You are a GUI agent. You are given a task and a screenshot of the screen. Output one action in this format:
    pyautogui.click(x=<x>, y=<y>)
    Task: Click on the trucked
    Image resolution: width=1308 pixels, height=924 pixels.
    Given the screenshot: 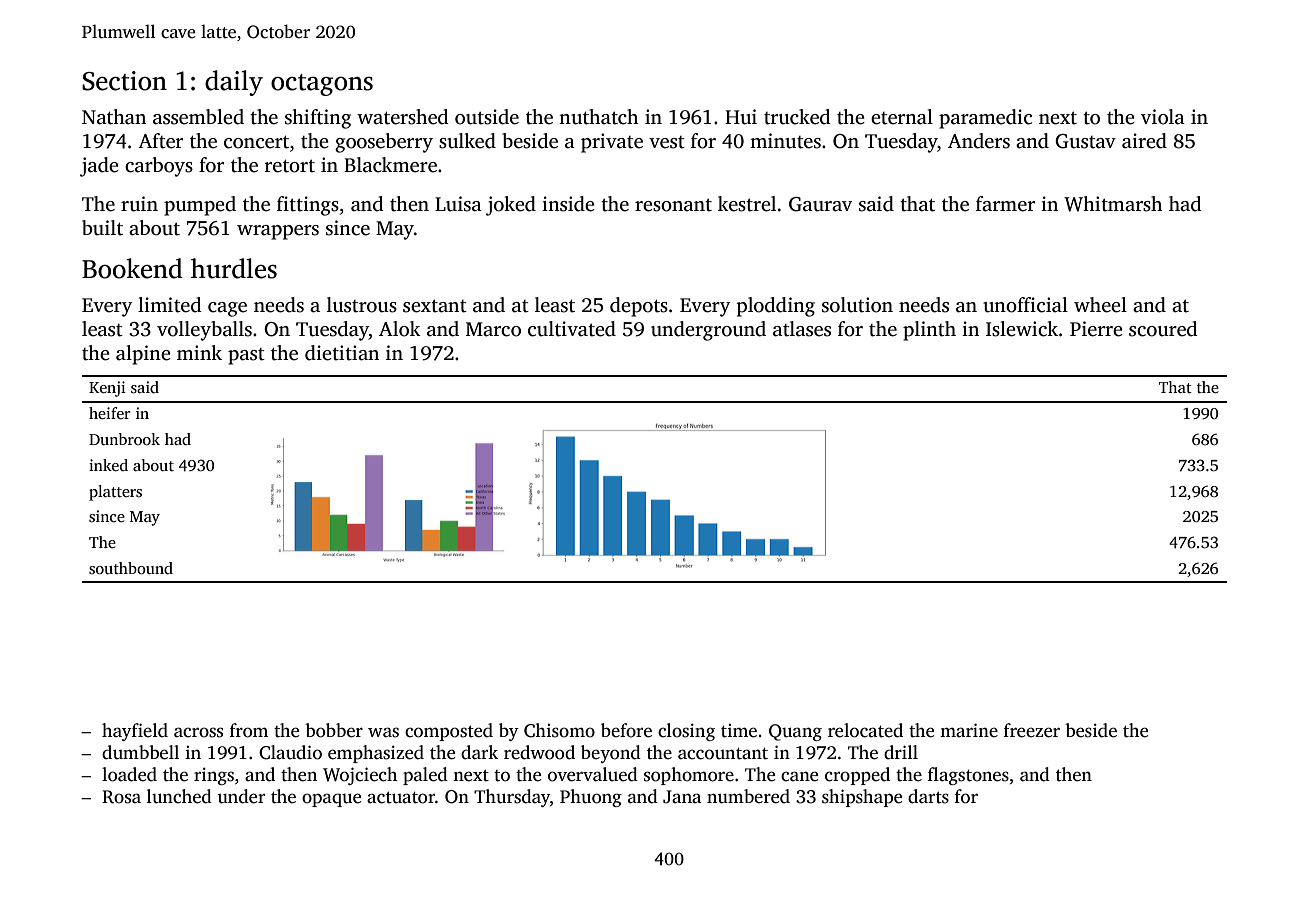 What is the action you would take?
    pyautogui.click(x=797, y=117)
